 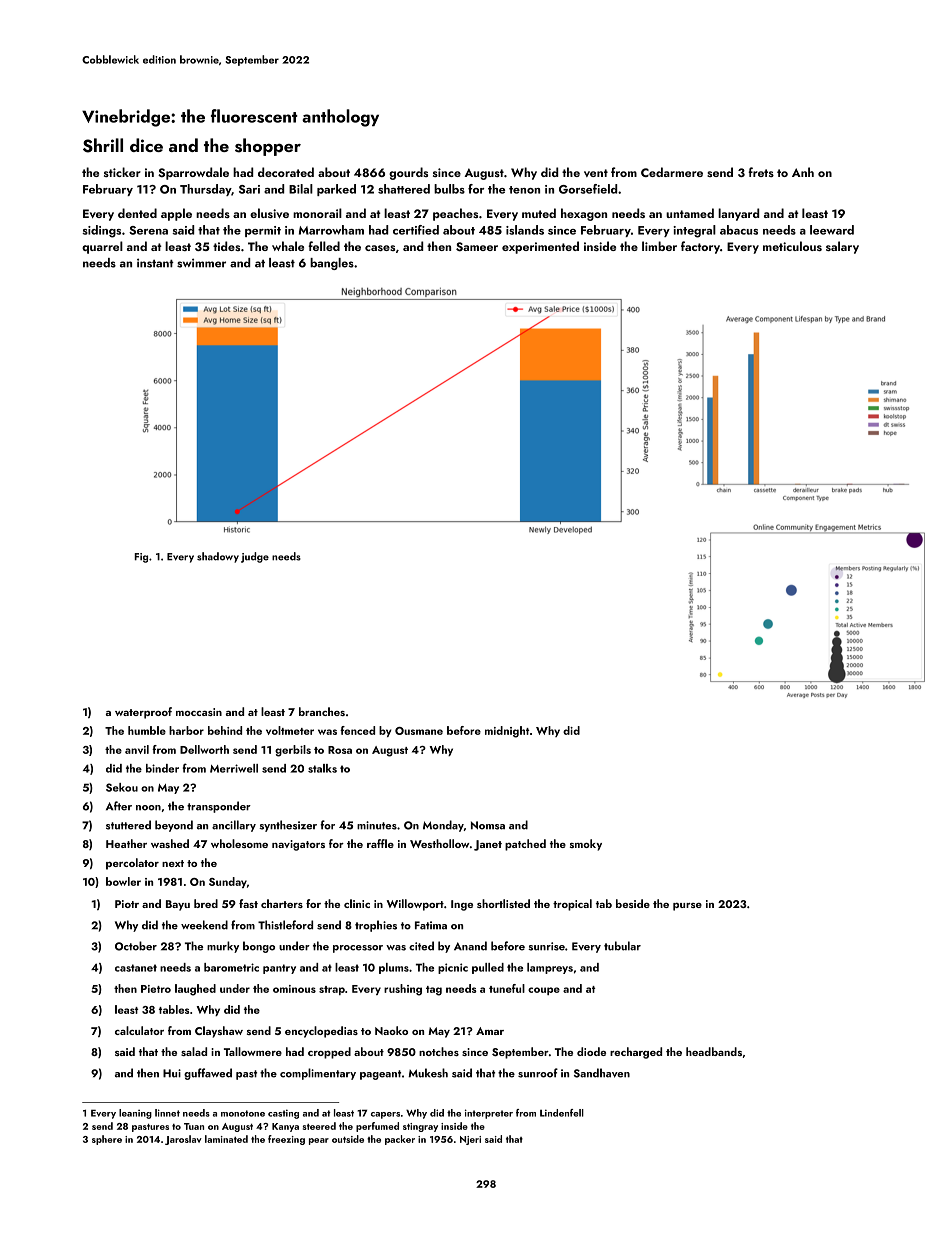 I want to click on factory, so click(x=700, y=247).
